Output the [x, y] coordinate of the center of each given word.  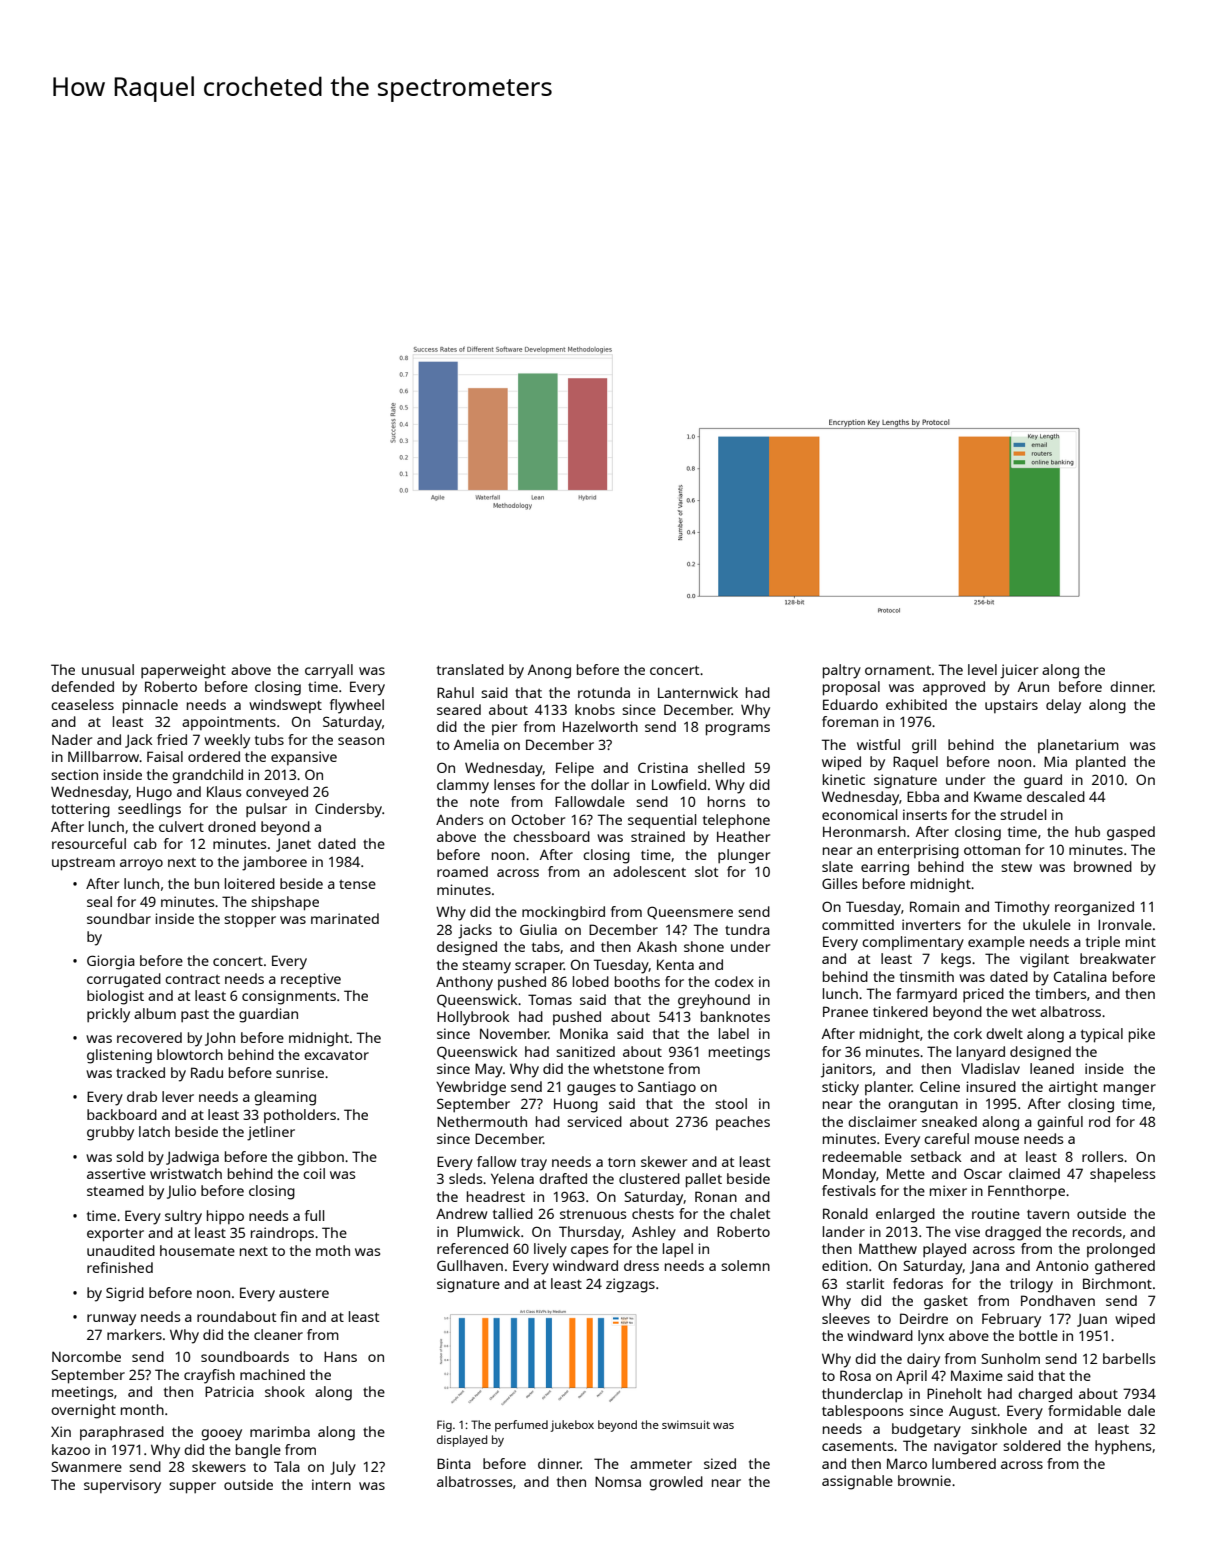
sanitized [585, 1051]
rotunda [604, 692]
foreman [850, 721]
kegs [956, 960]
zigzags [630, 1285]
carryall [329, 671]
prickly [108, 1015]
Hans [340, 1356]
